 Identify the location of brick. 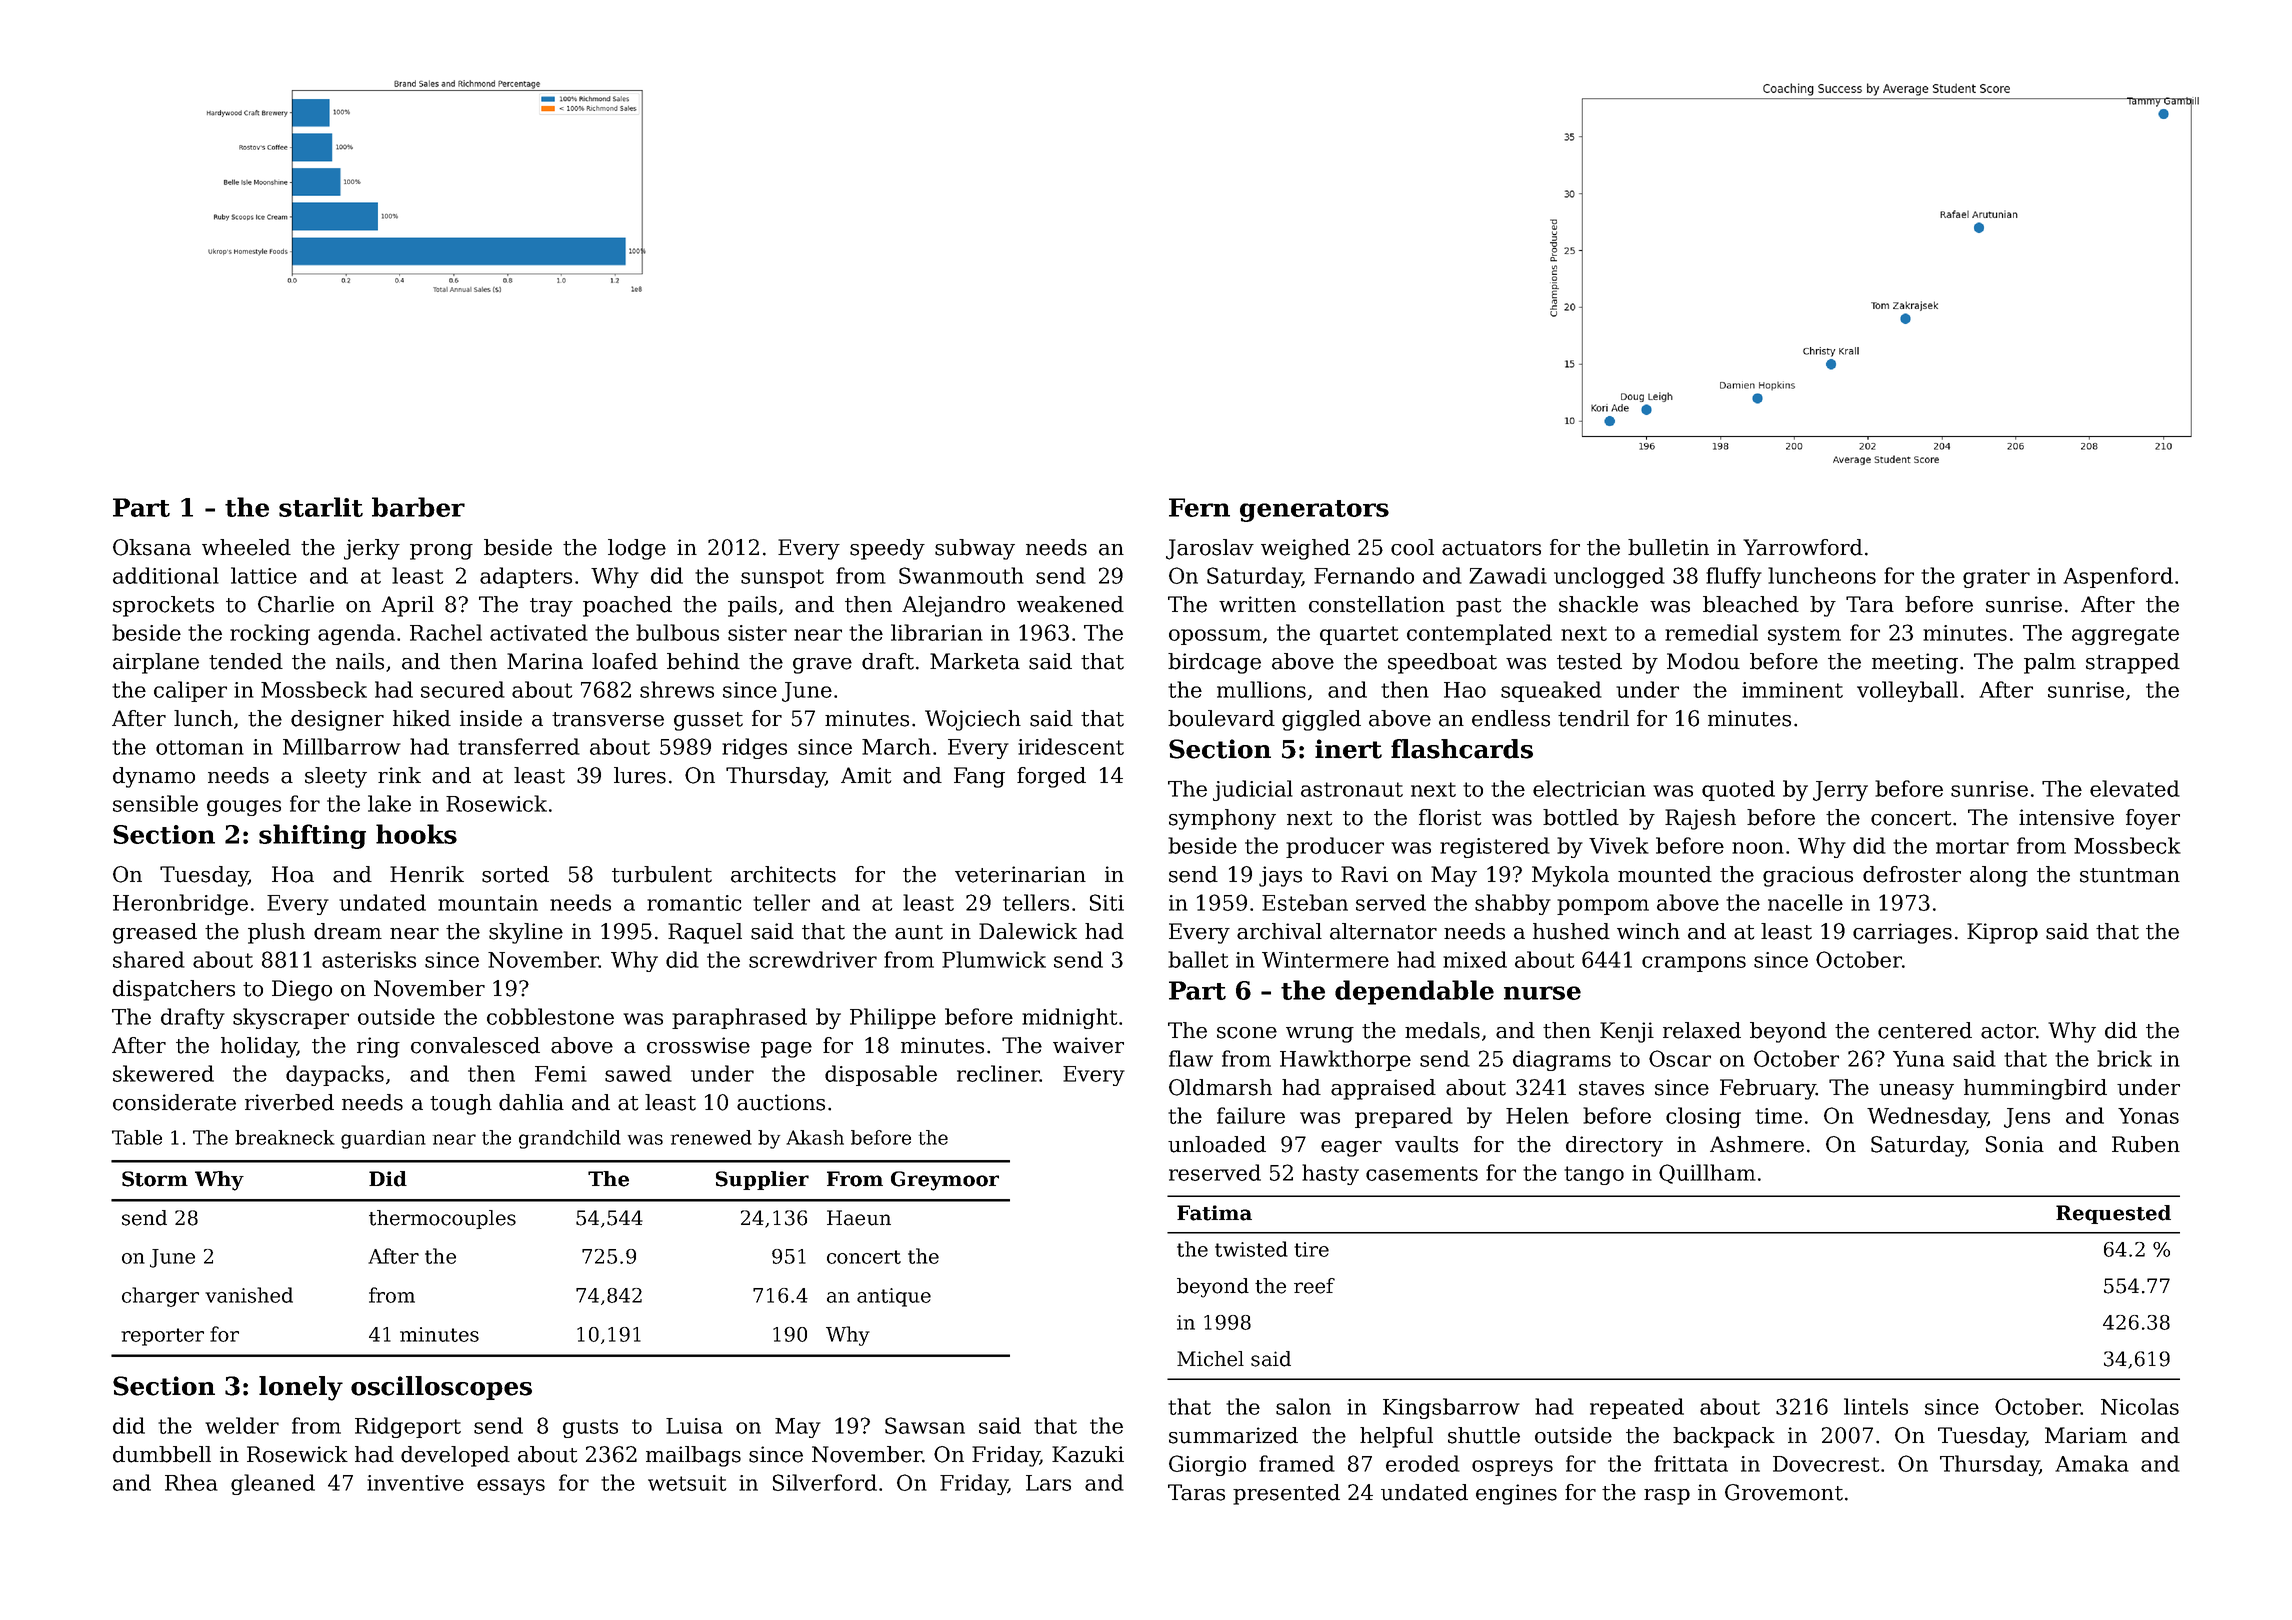
(2124, 1058).
